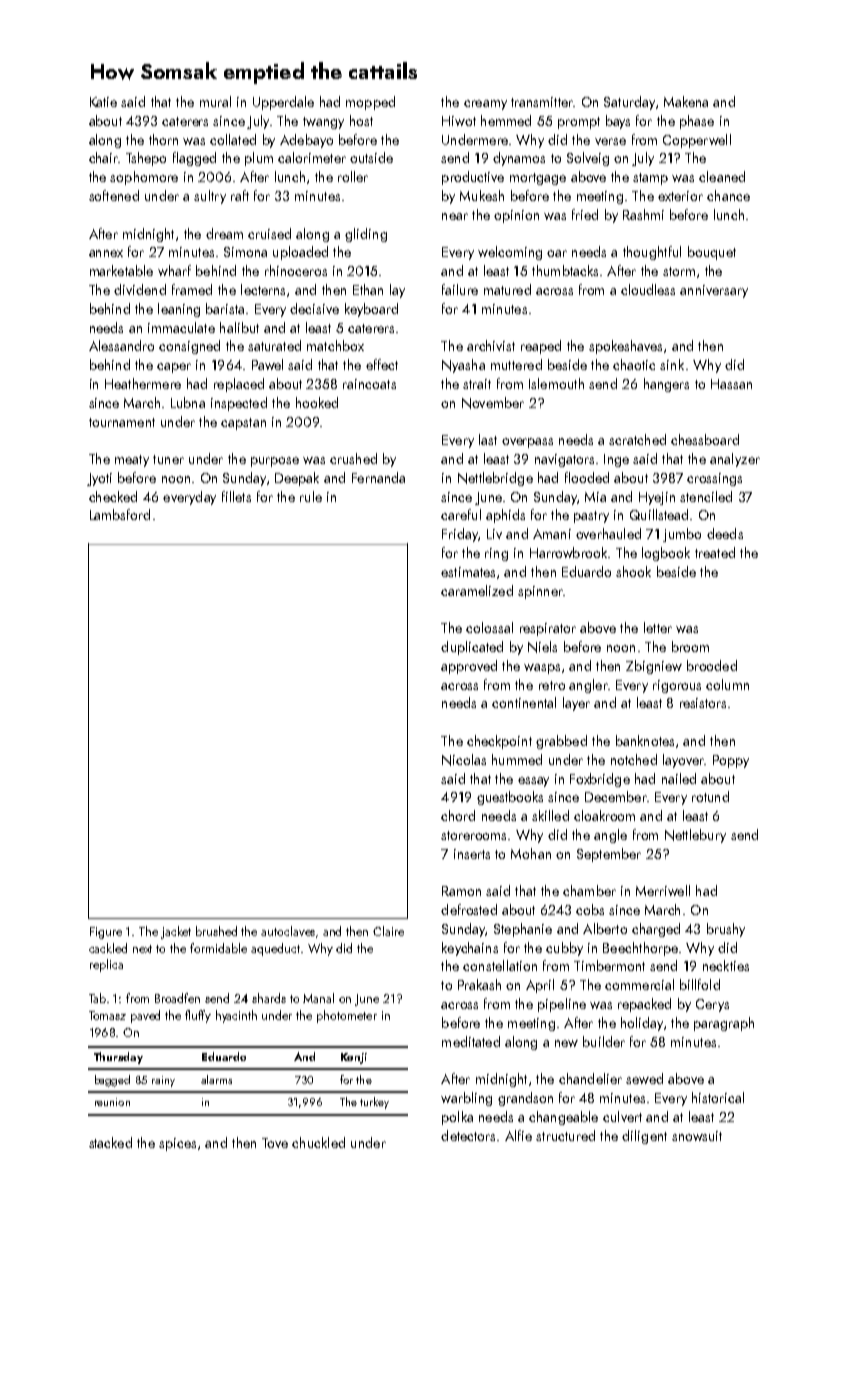 The width and height of the image is (849, 1400). Describe the element at coordinates (106, 253) in the image. I see `annex` at that location.
